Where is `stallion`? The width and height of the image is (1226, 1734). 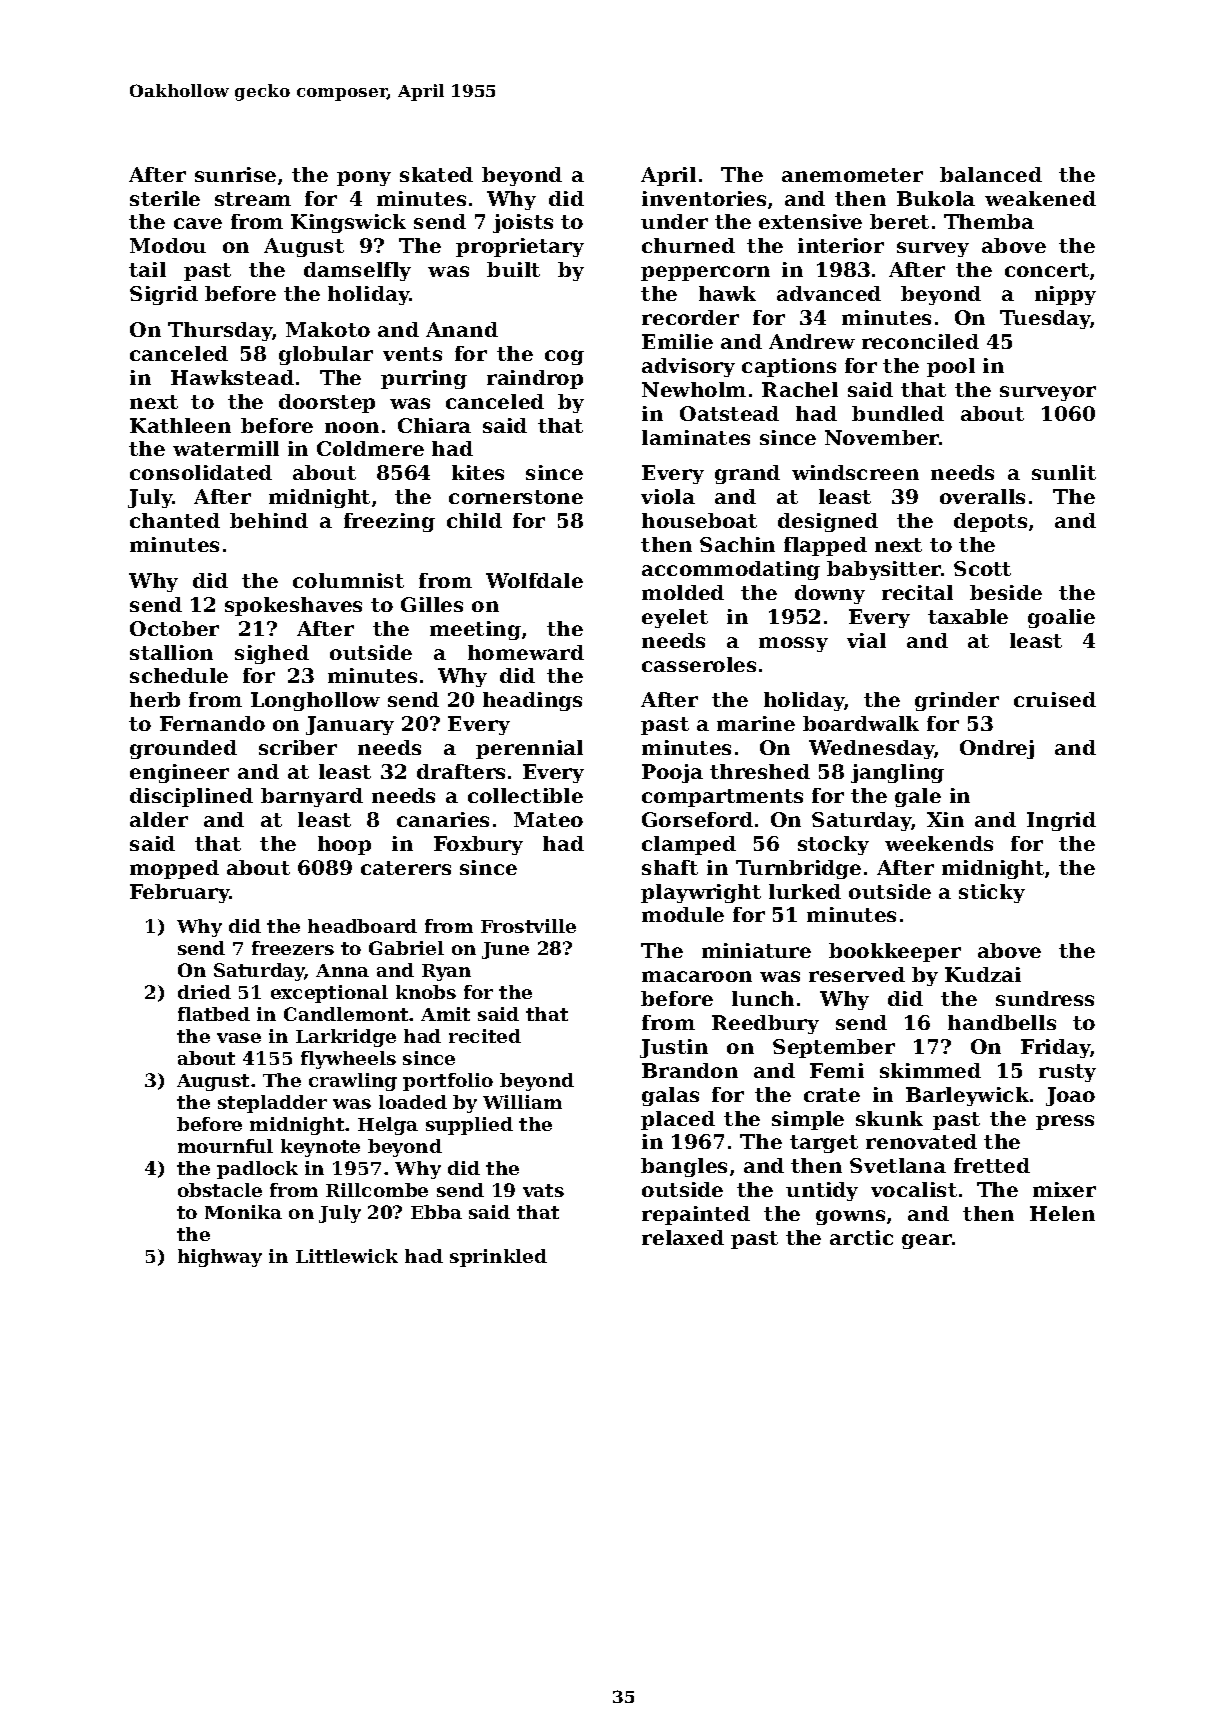 stallion is located at coordinates (171, 652).
